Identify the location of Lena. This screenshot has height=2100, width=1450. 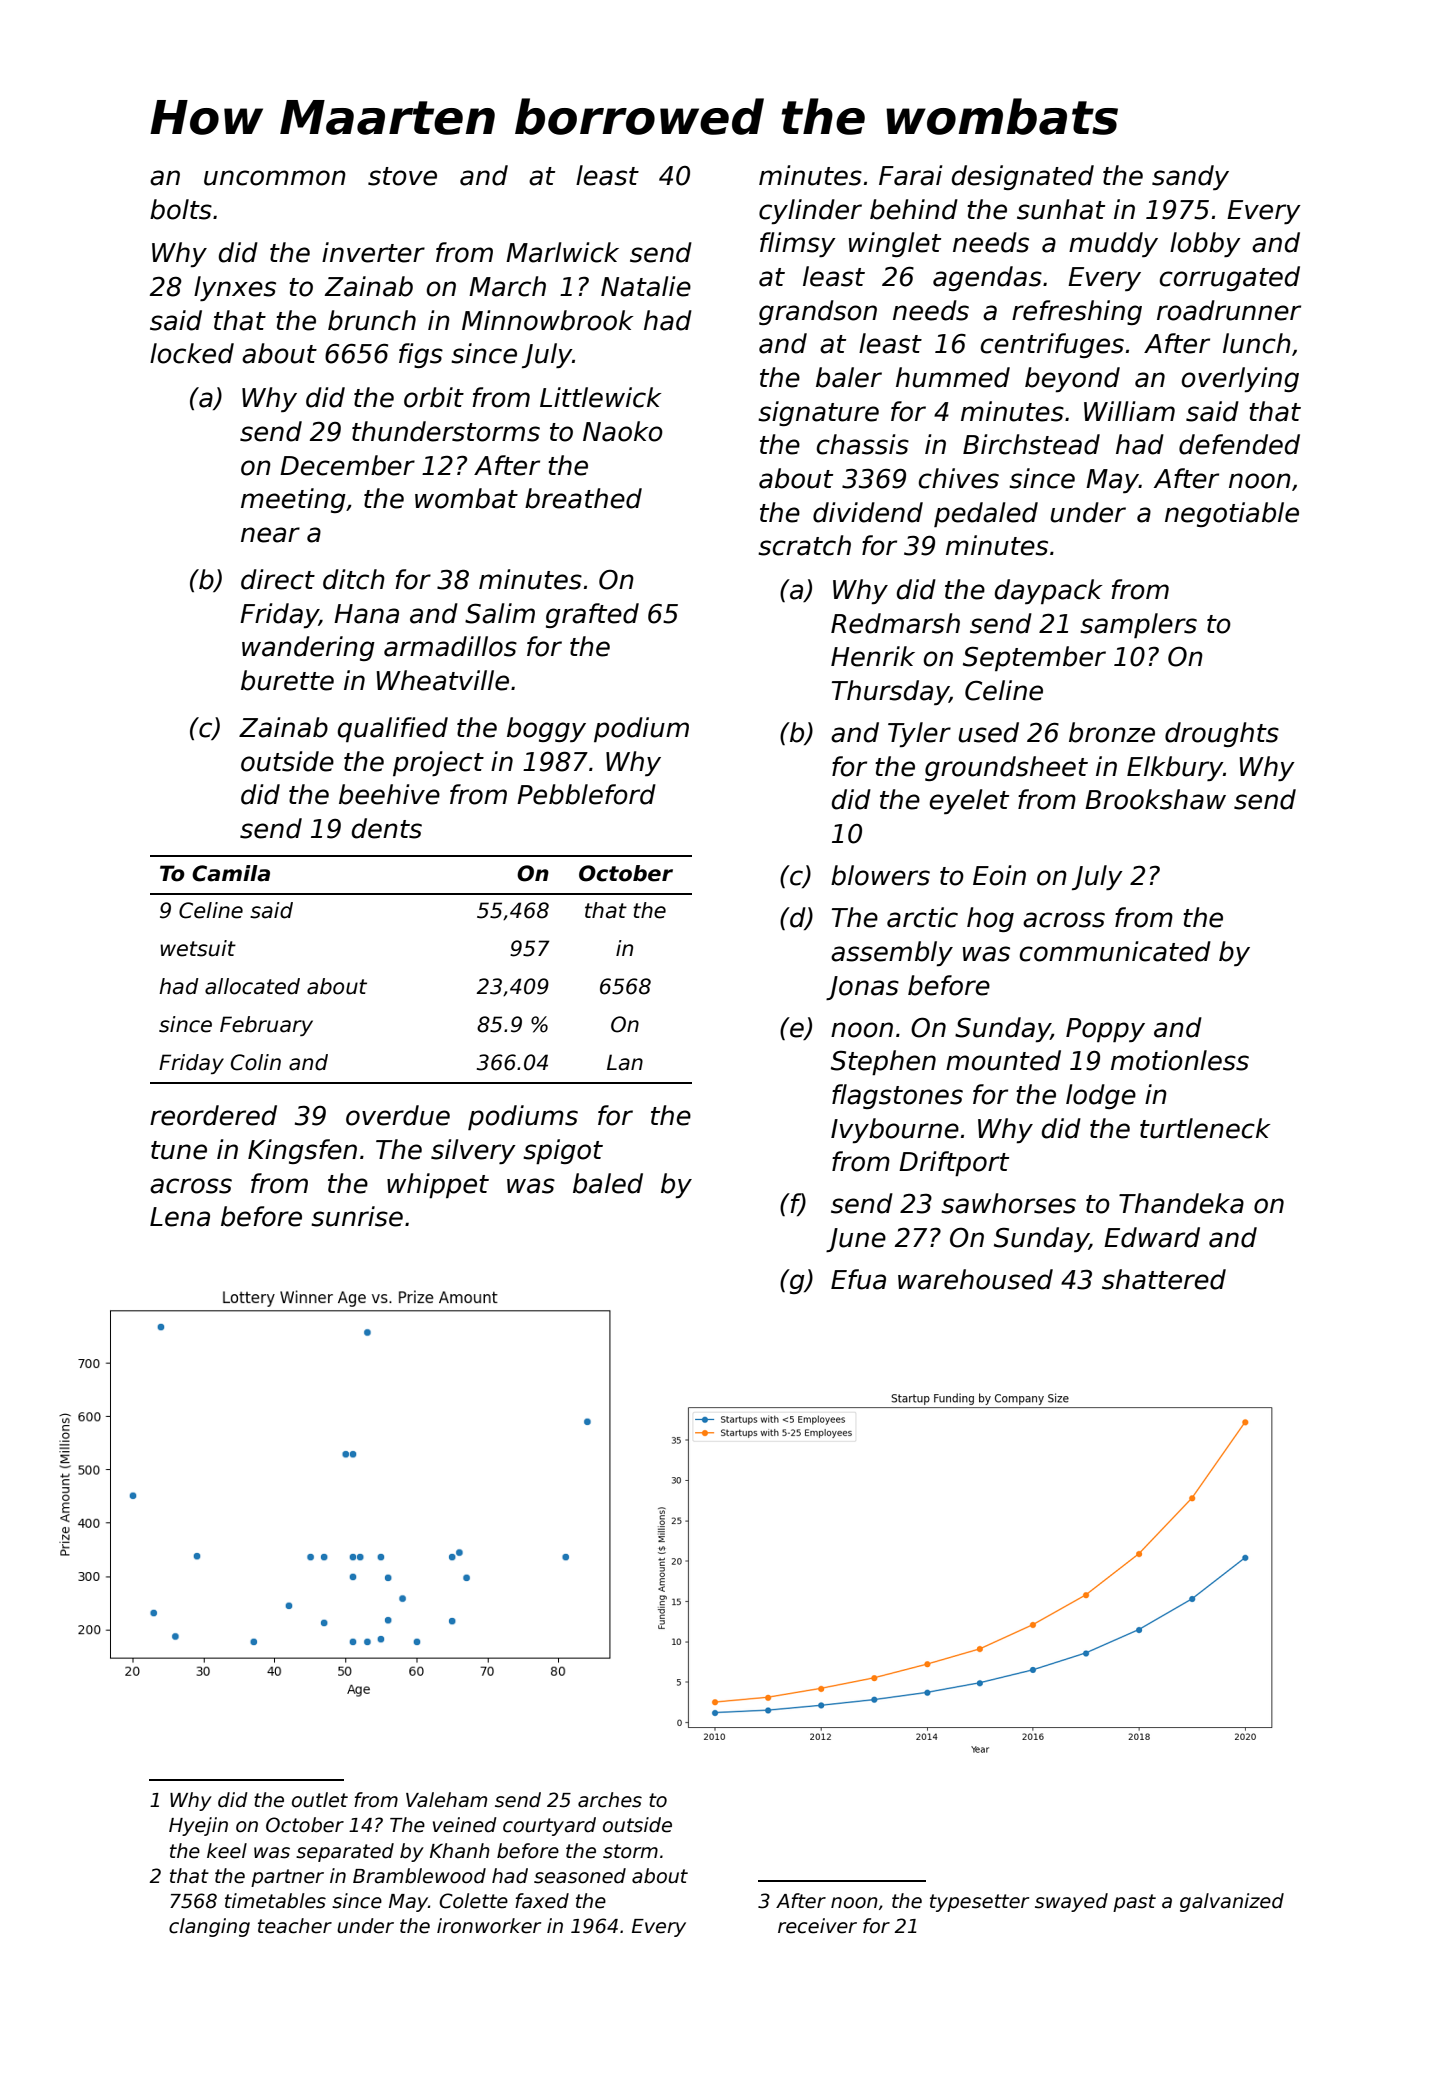
(180, 1217).
